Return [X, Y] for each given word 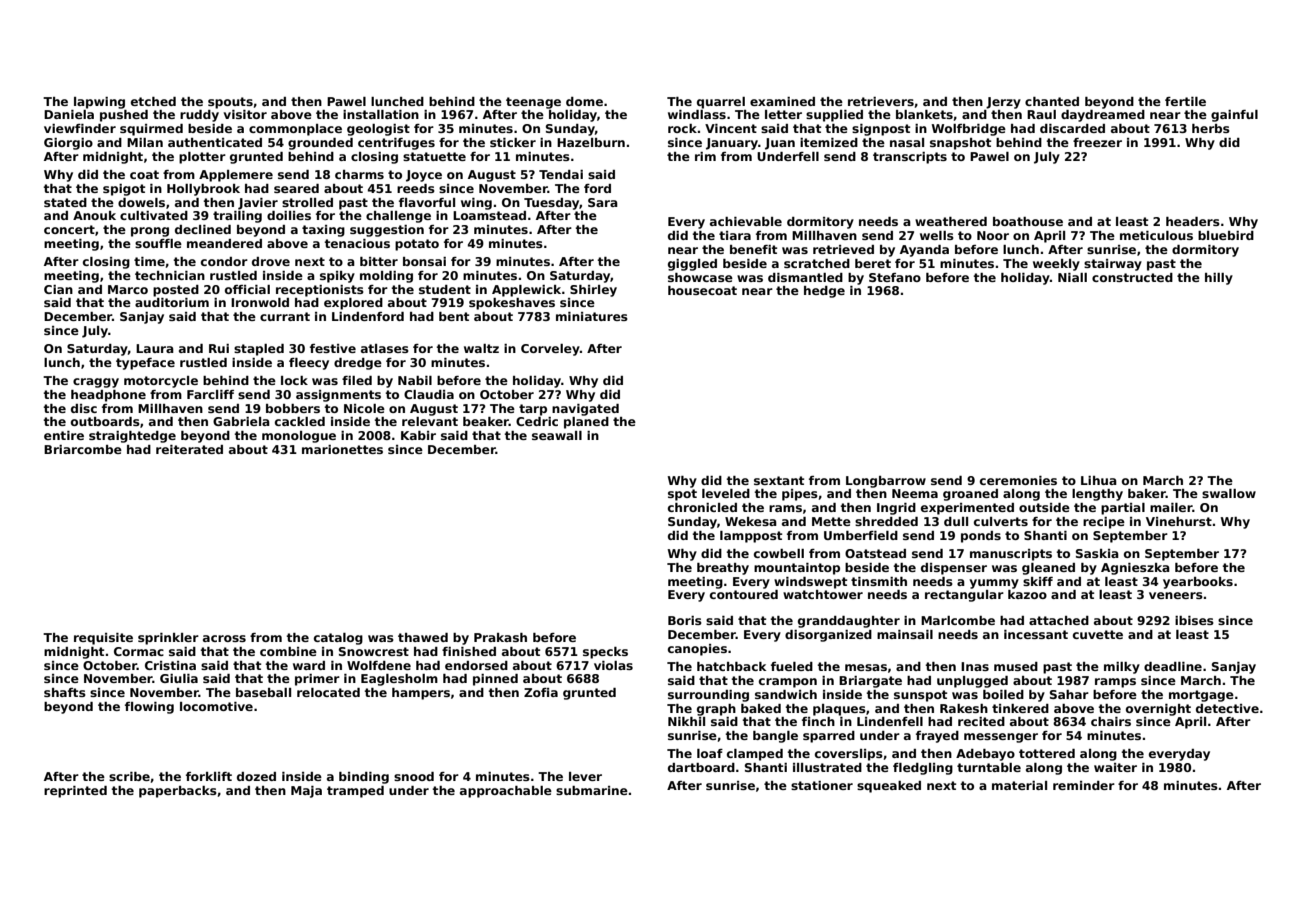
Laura [155, 348]
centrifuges [396, 144]
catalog [338, 639]
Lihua [1099, 480]
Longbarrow [886, 482]
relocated [328, 692]
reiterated [189, 449]
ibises [1194, 620]
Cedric [537, 421]
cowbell [779, 553]
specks [605, 653]
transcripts [910, 158]
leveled [726, 493]
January [732, 144]
